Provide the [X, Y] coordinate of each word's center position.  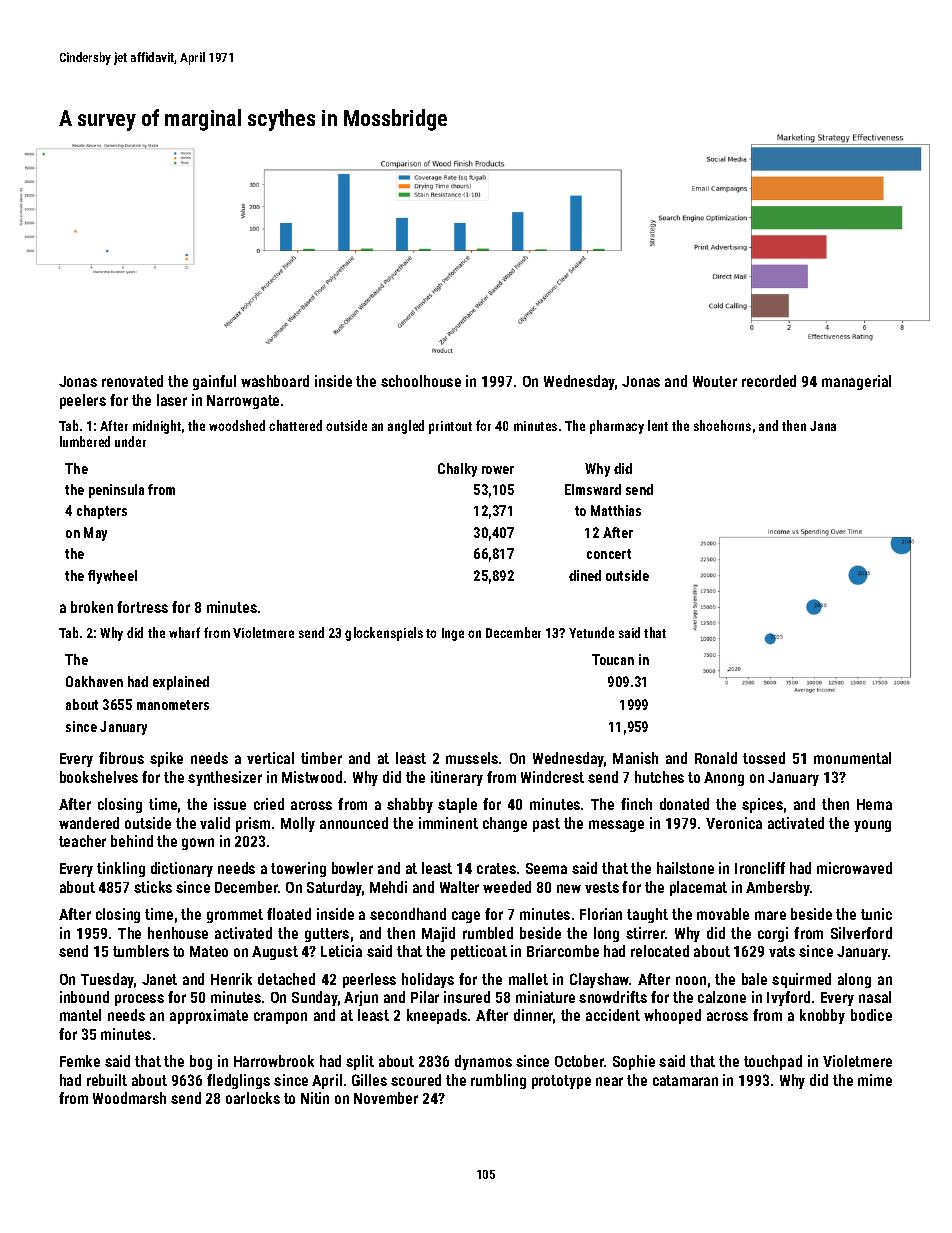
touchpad [773, 1062]
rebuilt [107, 1080]
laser [172, 400]
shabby [410, 805]
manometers [173, 705]
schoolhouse [421, 381]
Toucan [613, 659]
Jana [823, 426]
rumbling [498, 1081]
